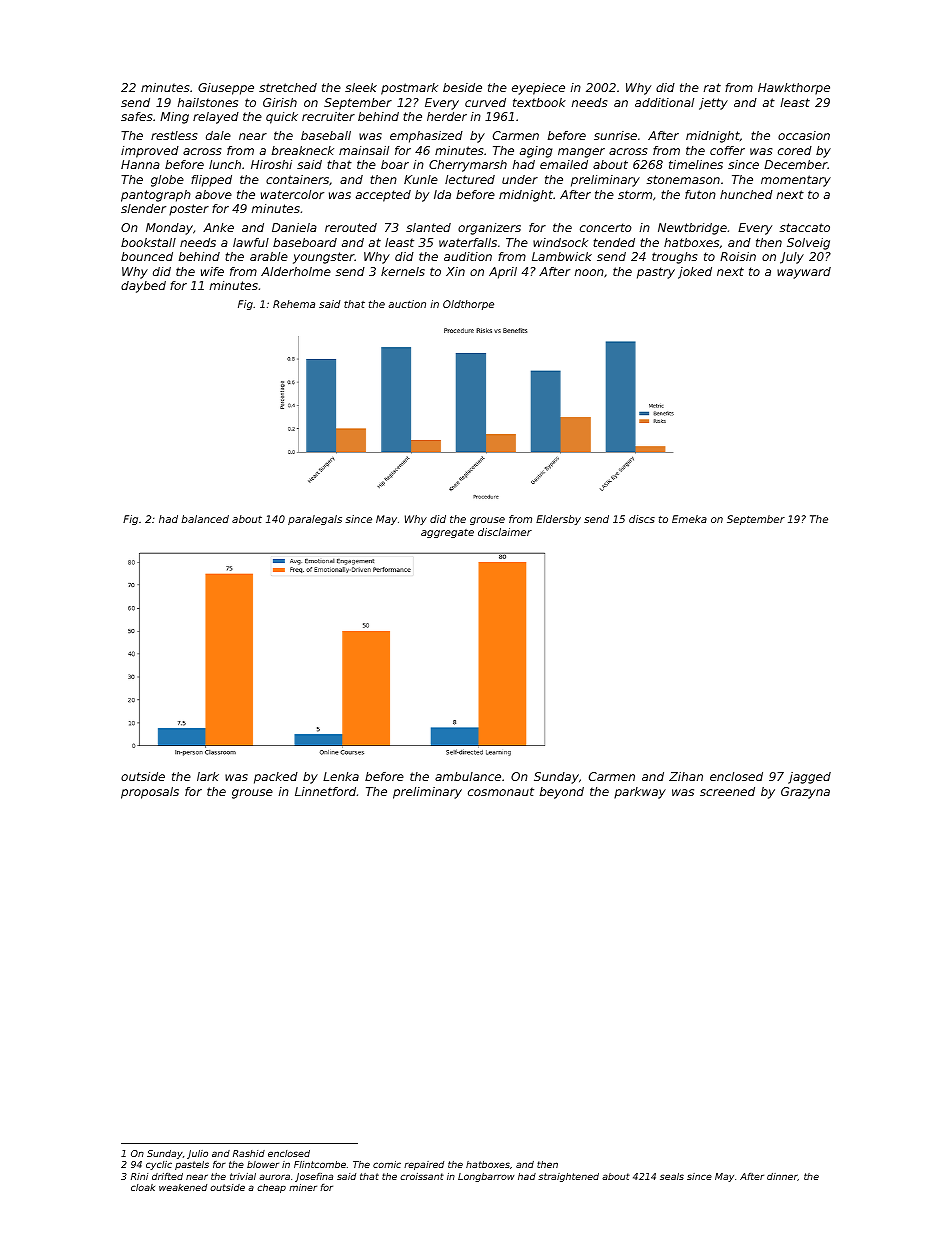 This page has width=952, height=1233. Describe the element at coordinates (226, 89) in the page. I see `Giuseppe` at that location.
